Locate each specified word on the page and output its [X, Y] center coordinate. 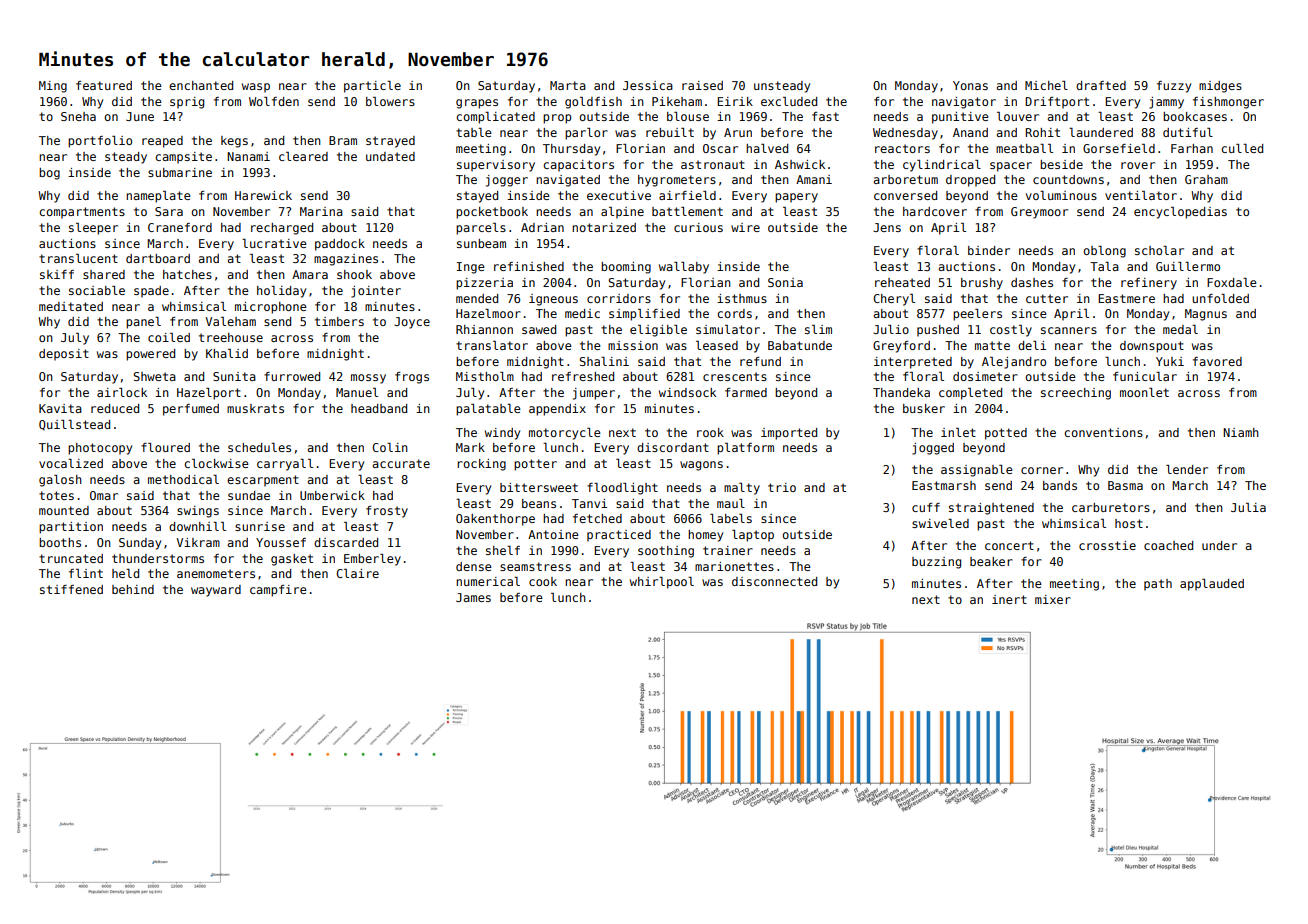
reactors [902, 148]
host [1129, 523]
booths [60, 542]
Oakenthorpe [495, 520]
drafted [1101, 85]
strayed [390, 142]
